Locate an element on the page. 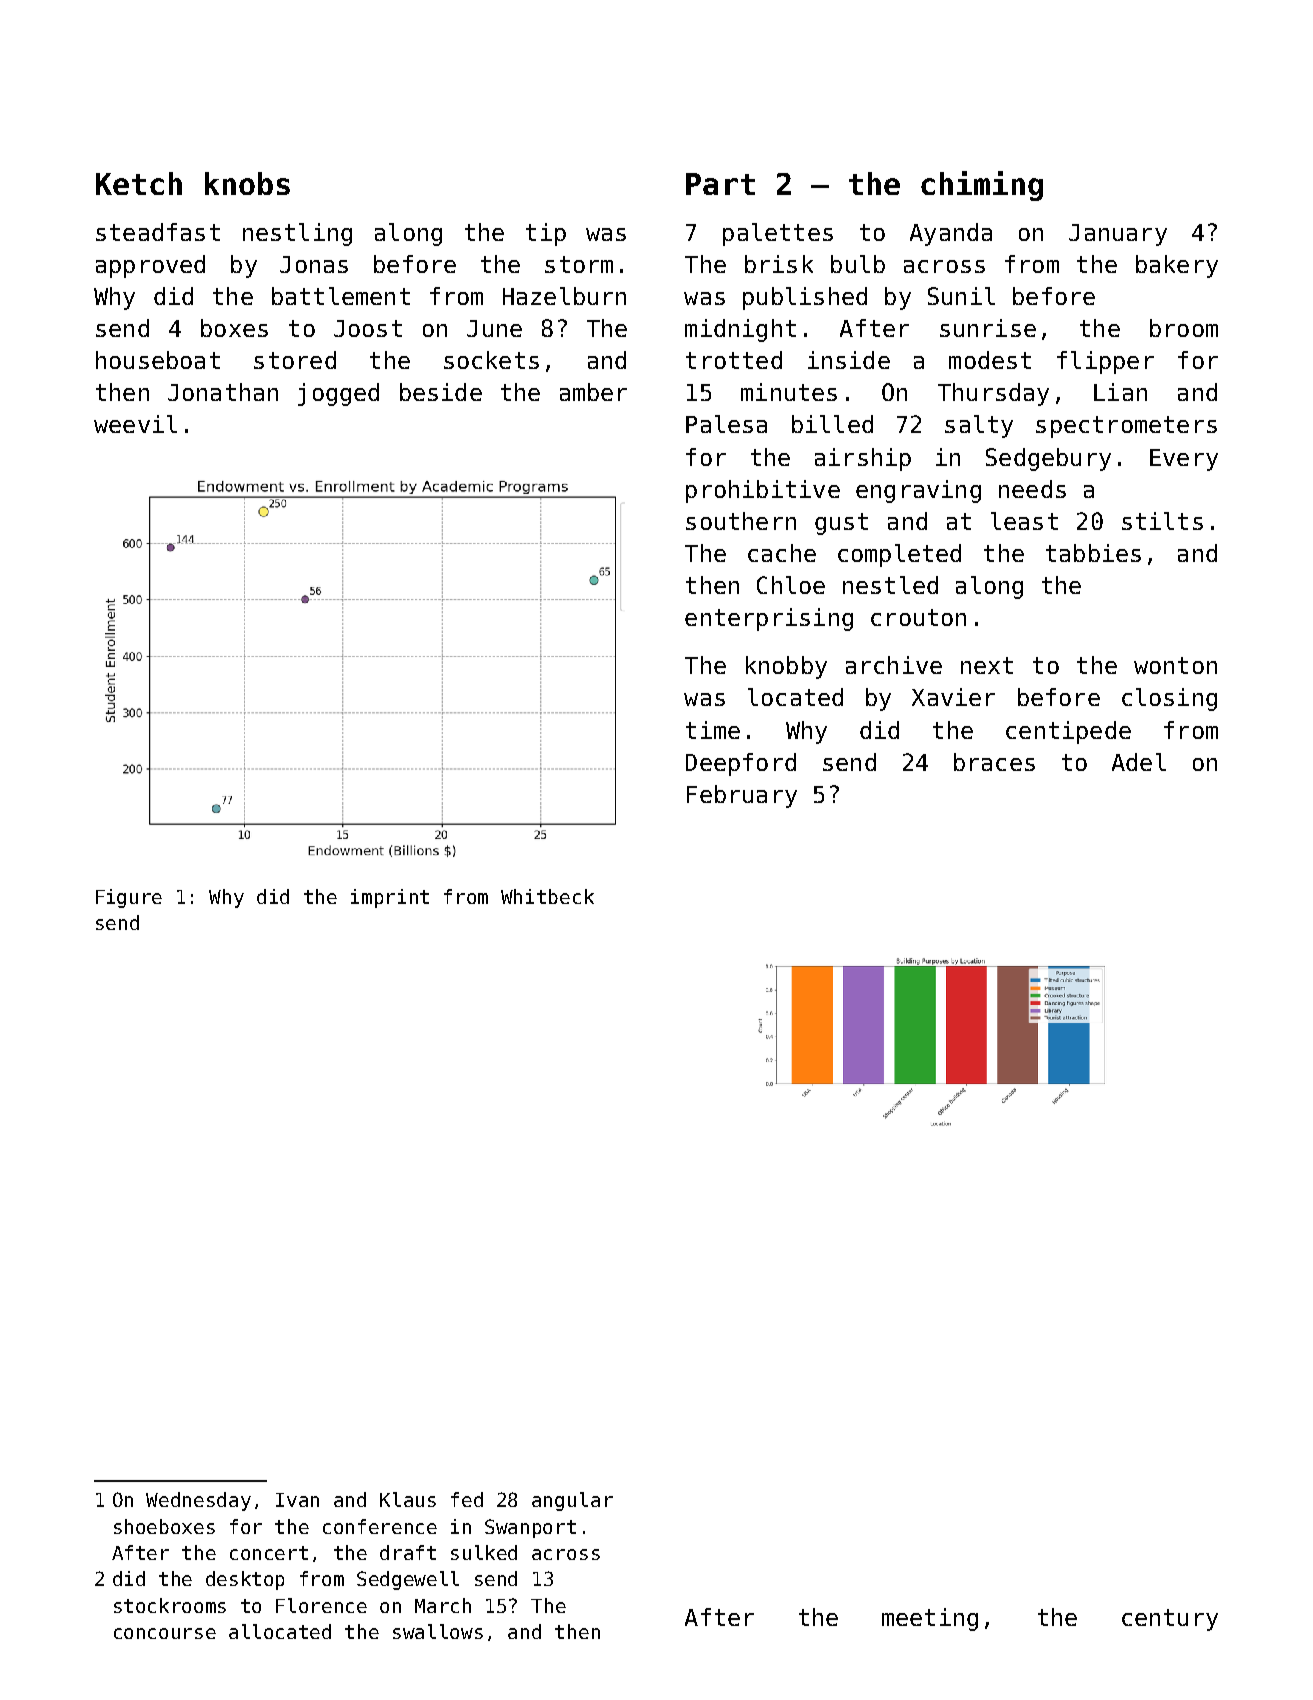 The image size is (1313, 1700). Whitbeck is located at coordinates (547, 896).
